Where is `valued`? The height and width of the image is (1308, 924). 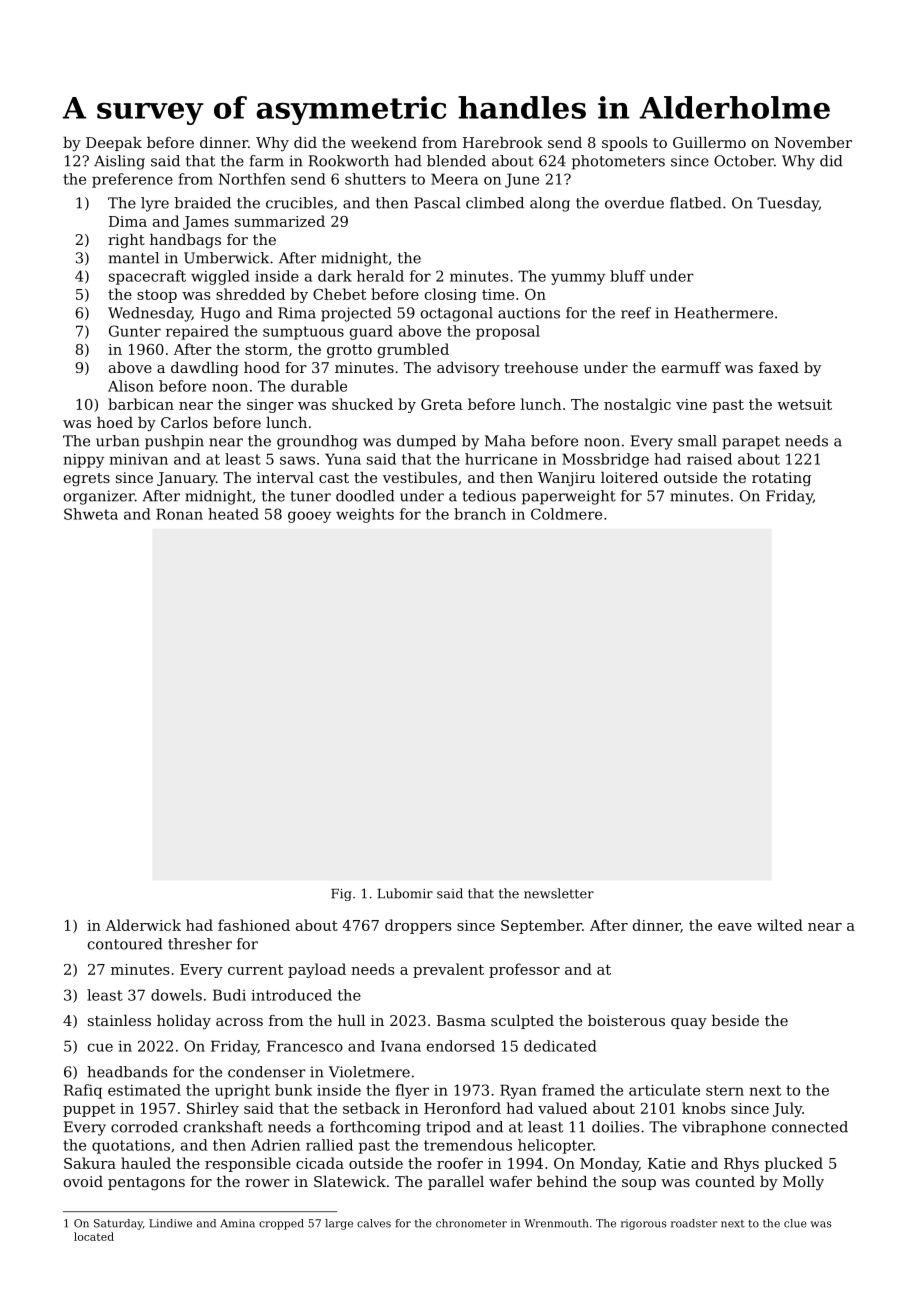 valued is located at coordinates (562, 1108).
